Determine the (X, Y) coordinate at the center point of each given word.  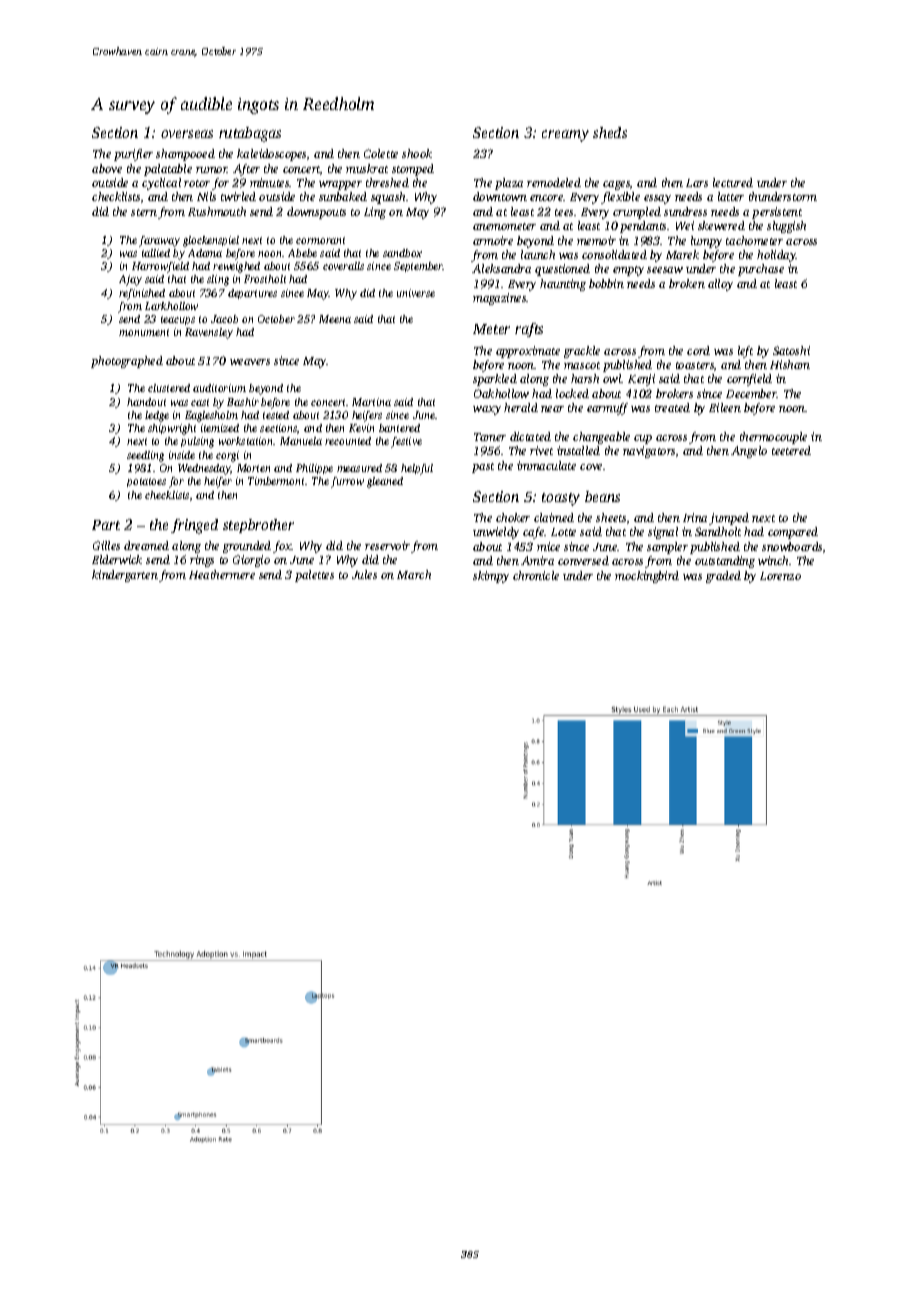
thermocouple (773, 438)
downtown (500, 196)
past (483, 468)
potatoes (146, 482)
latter (731, 196)
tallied (156, 253)
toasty (561, 499)
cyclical (161, 184)
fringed (194, 526)
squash (388, 198)
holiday (776, 256)
